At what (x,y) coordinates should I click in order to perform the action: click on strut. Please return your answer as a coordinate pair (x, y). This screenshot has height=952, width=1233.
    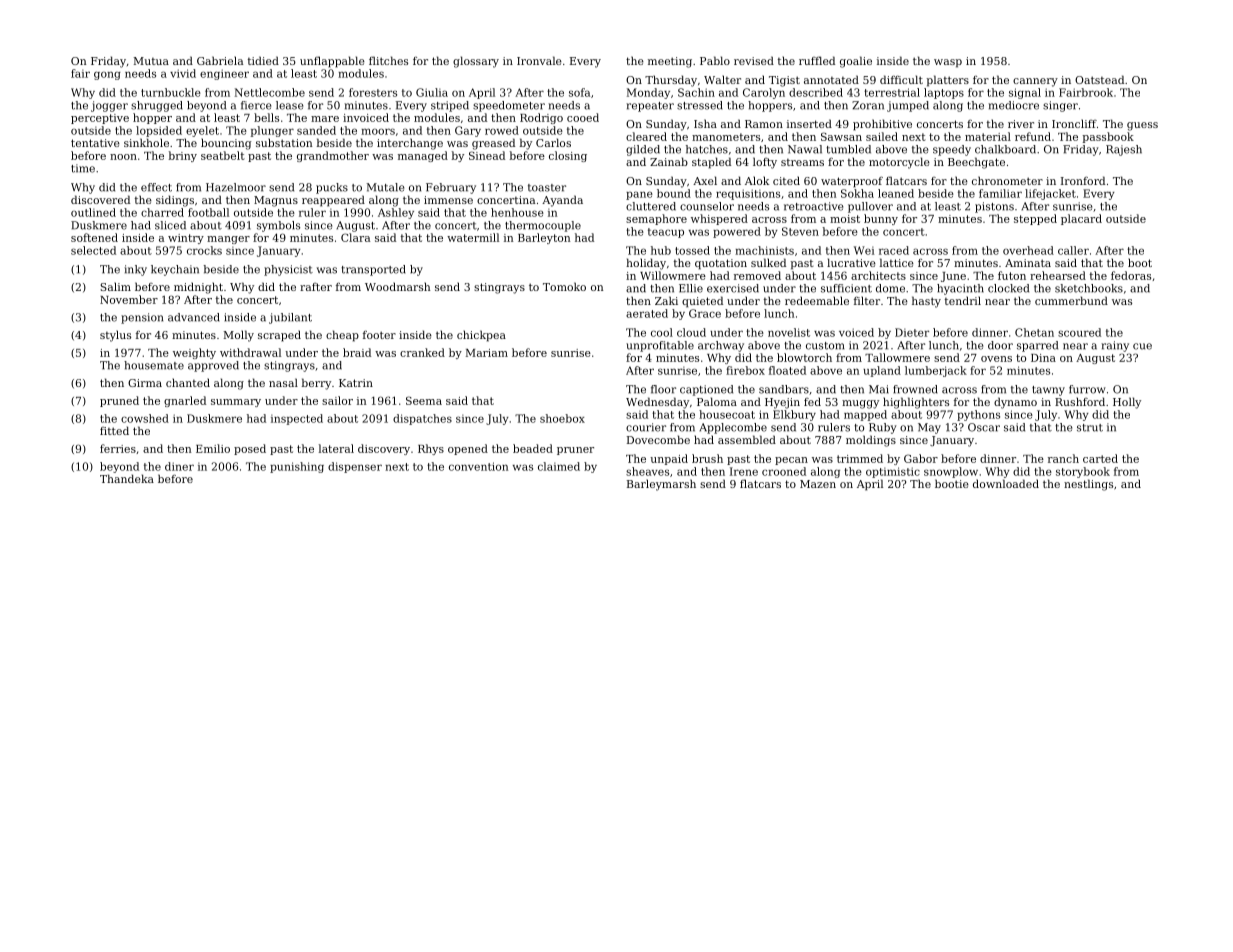
    Looking at the image, I should click on (1090, 428).
